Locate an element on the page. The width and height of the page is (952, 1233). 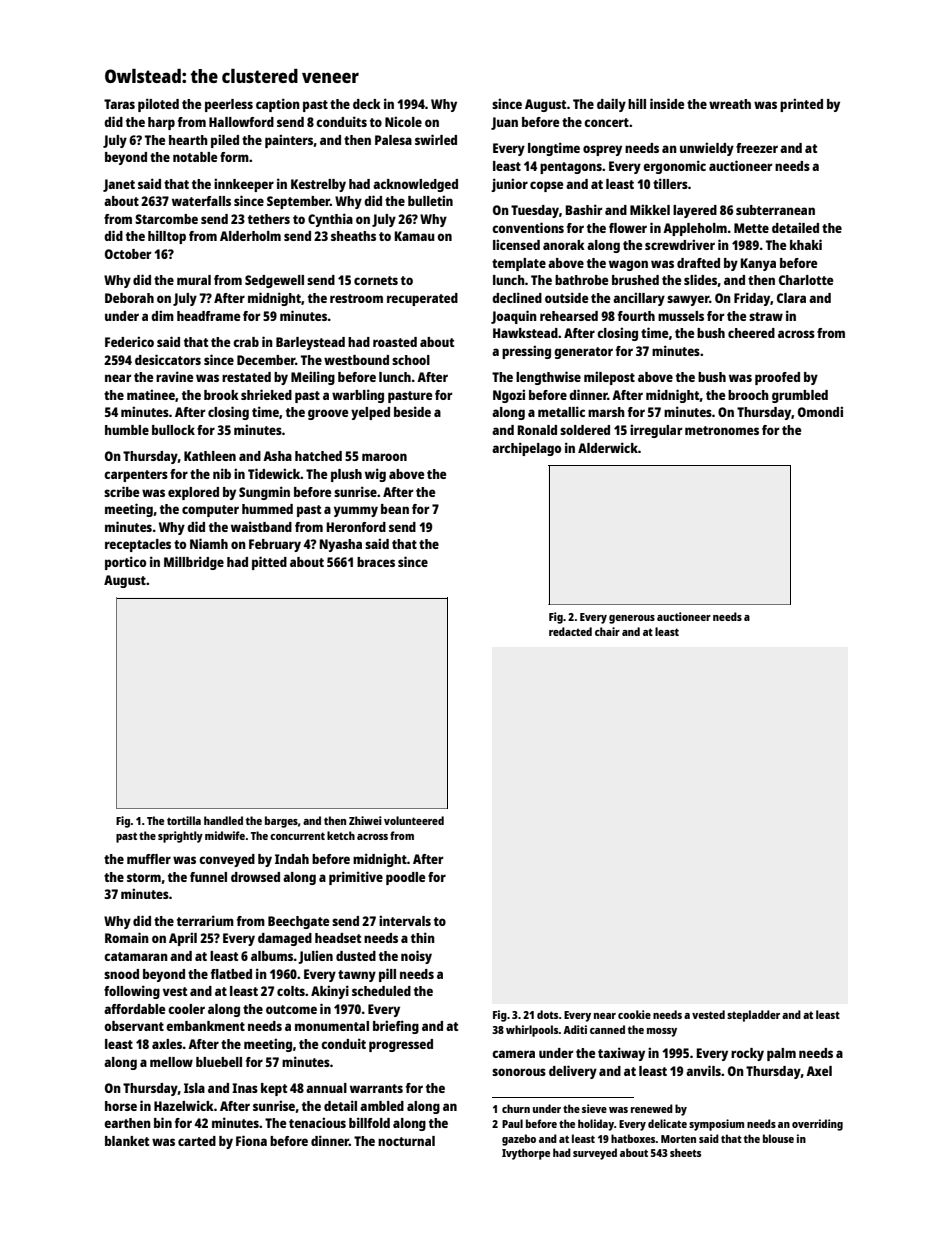
scribe is located at coordinates (121, 491).
